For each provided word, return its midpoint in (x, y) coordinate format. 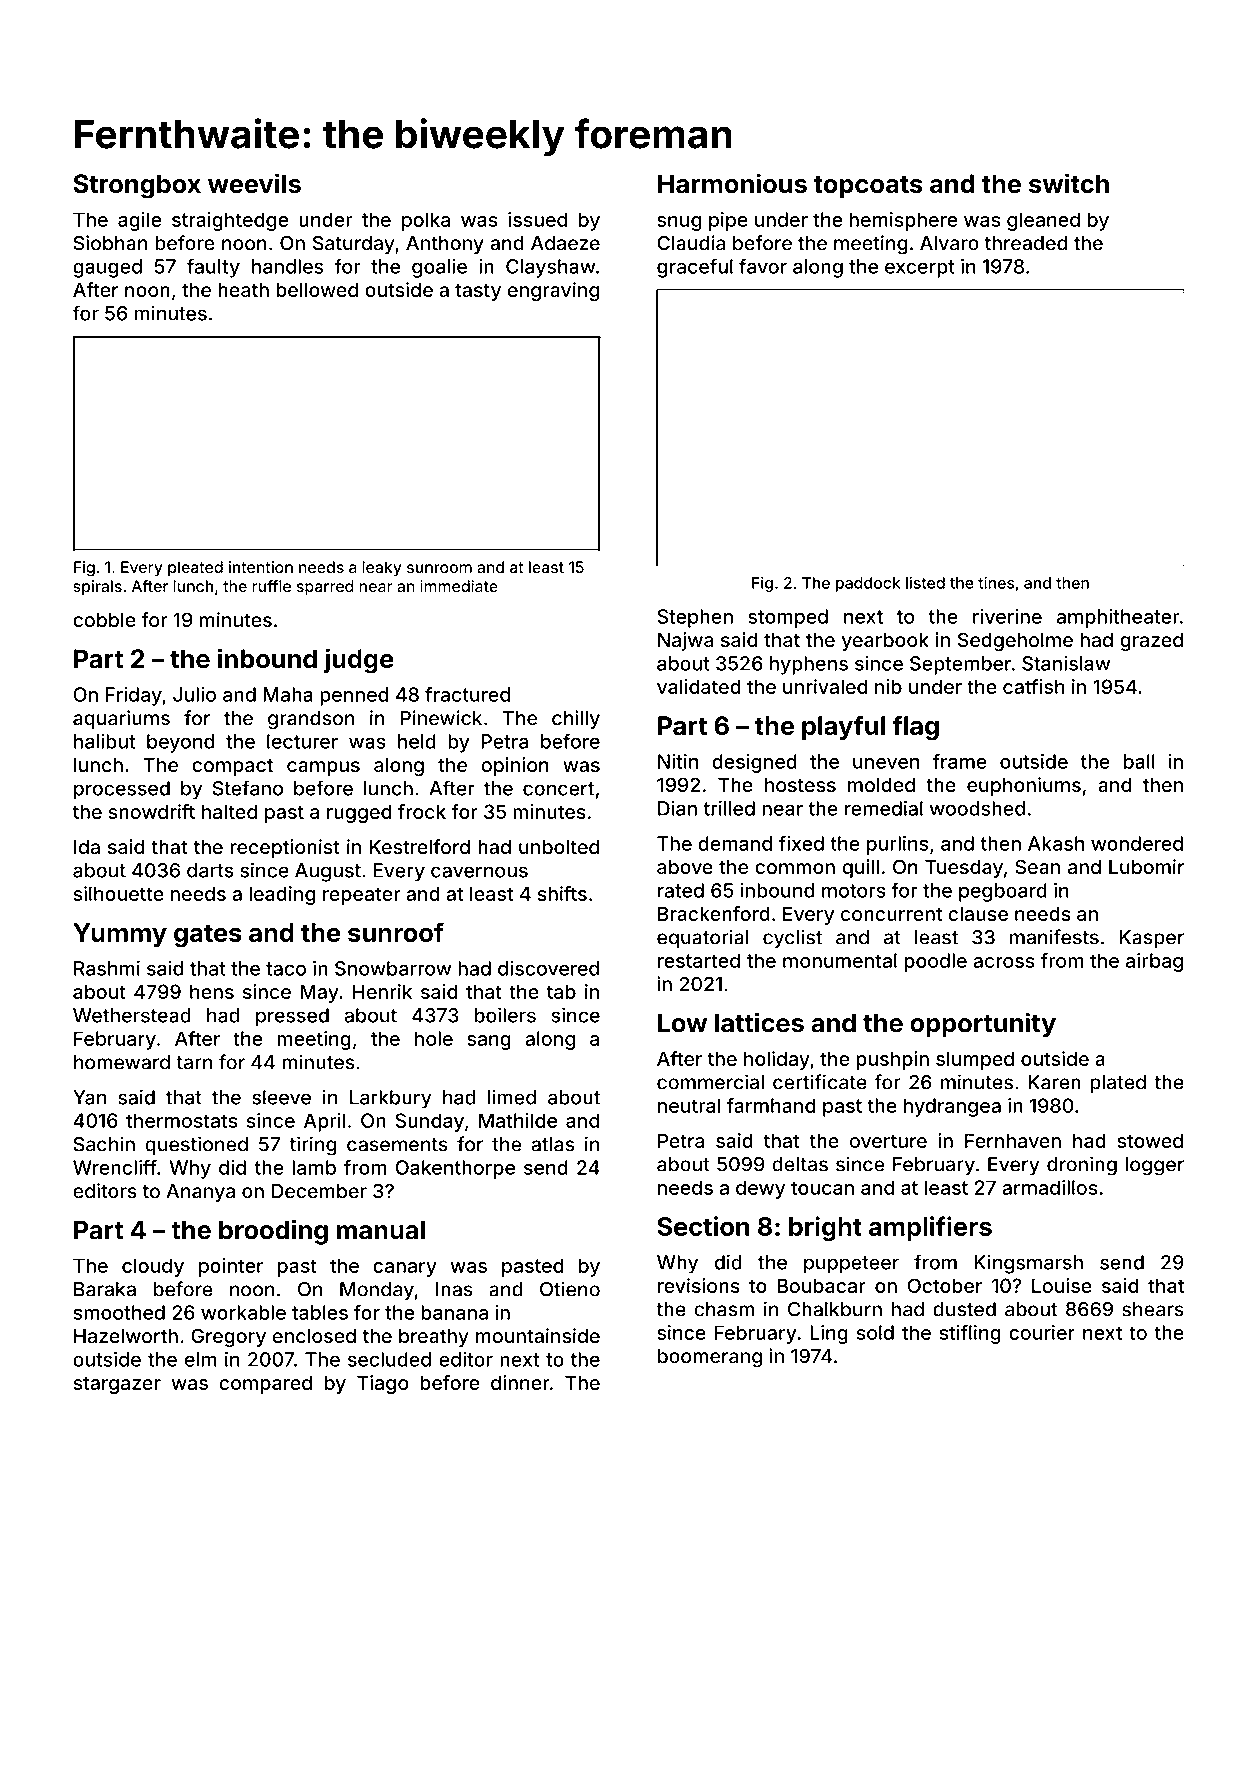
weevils (254, 183)
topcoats (868, 187)
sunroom (439, 568)
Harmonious (732, 183)
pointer (231, 1267)
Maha (288, 694)
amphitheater (1118, 618)
